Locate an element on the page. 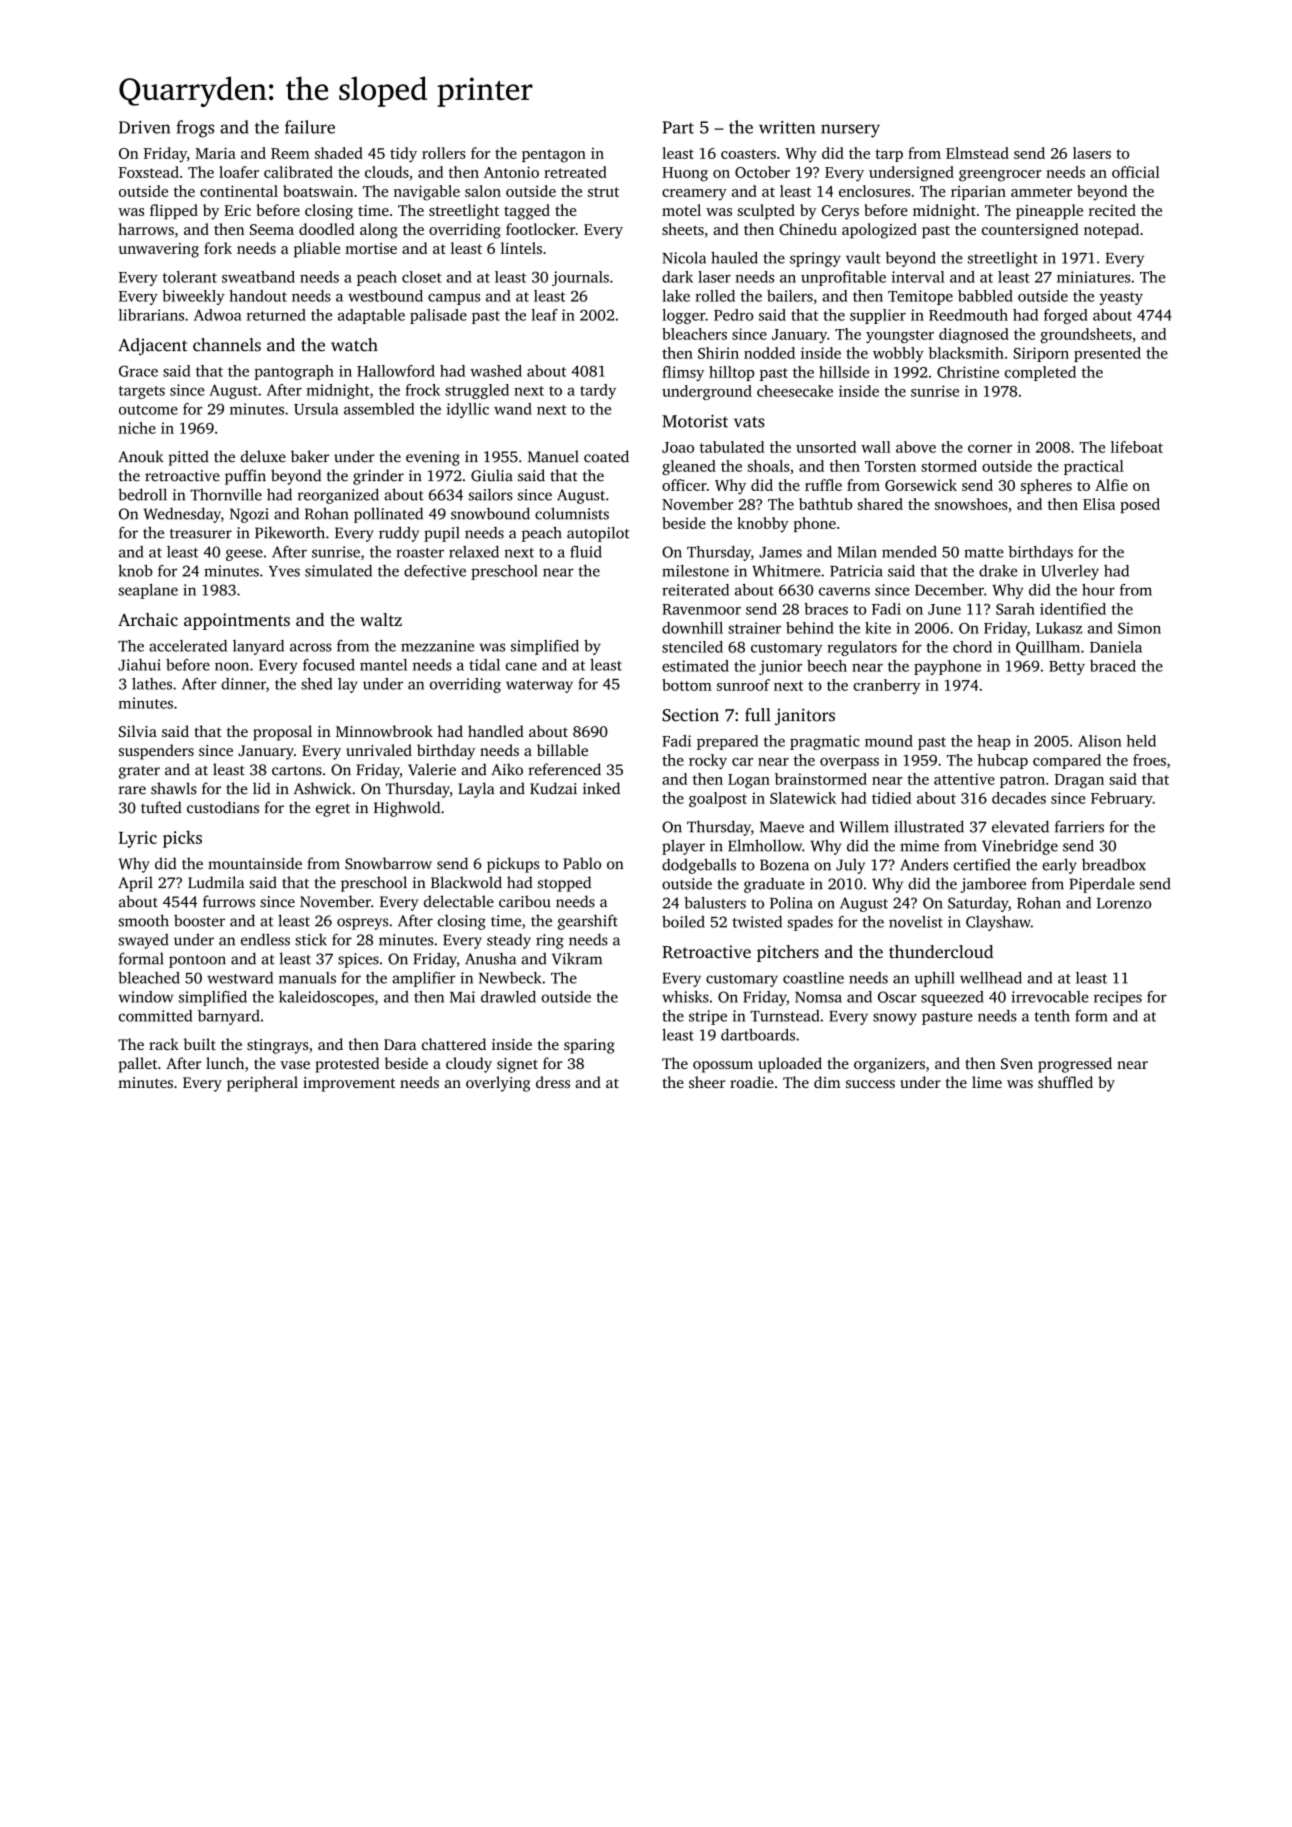 The width and height of the page is (1292, 1827). dinner is located at coordinates (243, 684).
